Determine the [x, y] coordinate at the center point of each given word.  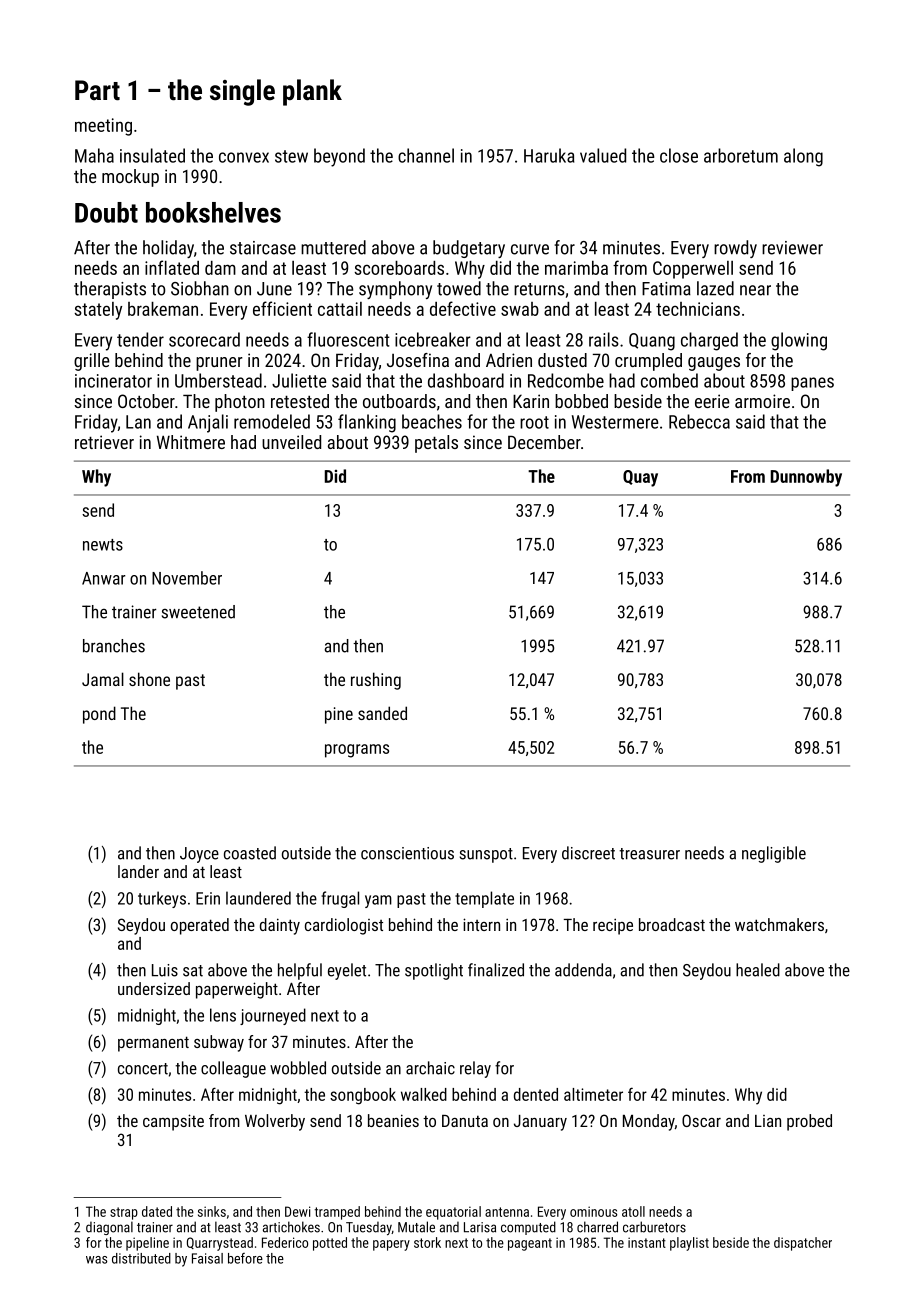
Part [97, 90]
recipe [613, 926]
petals [436, 444]
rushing [376, 681]
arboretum [741, 155]
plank [312, 92]
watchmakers [779, 924]
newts [103, 545]
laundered [258, 898]
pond [99, 715]
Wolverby [275, 1122]
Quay [640, 478]
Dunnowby [806, 478]
